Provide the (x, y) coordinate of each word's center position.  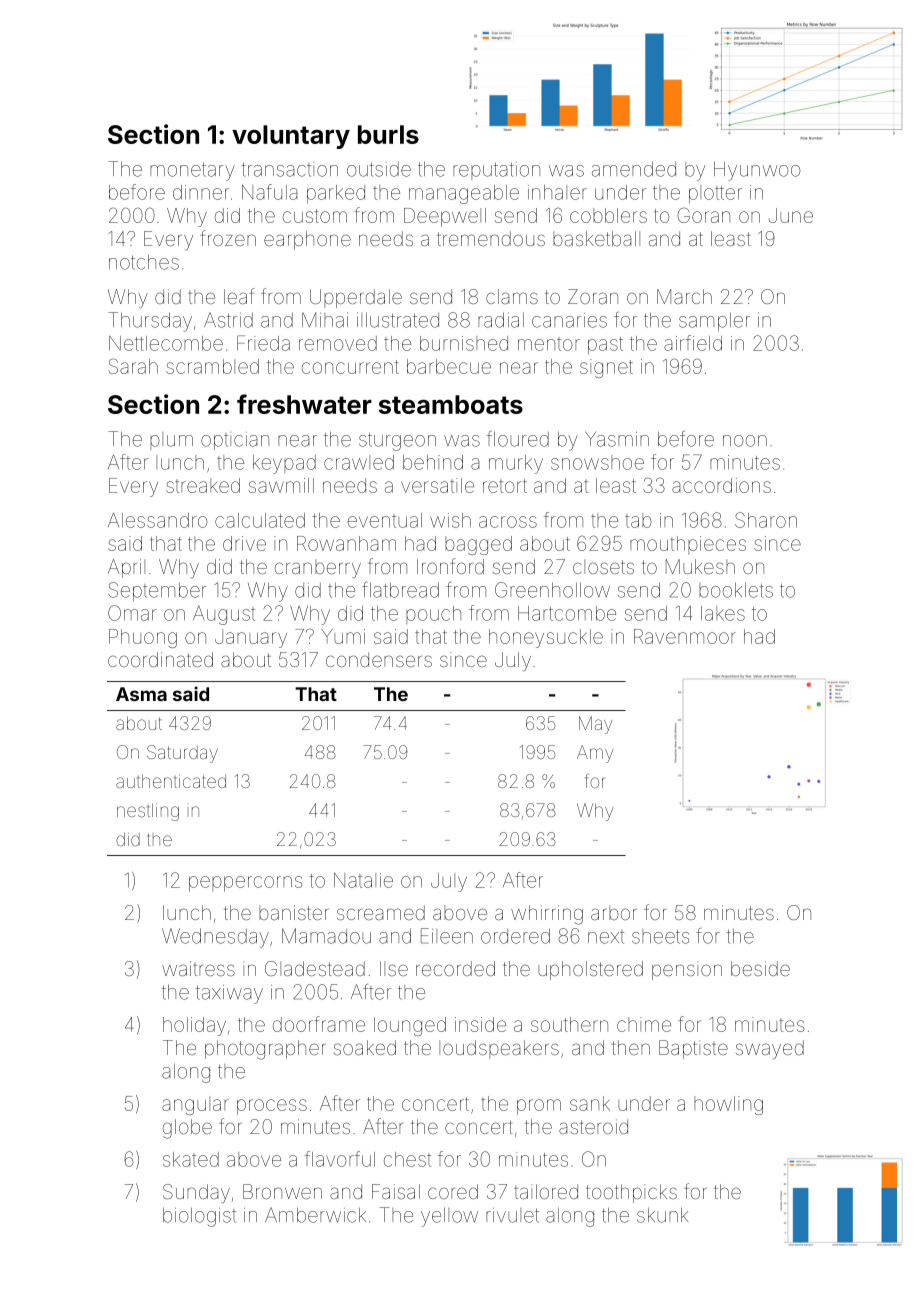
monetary (192, 172)
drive (244, 543)
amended (634, 169)
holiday (194, 1026)
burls (388, 134)
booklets (736, 590)
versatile (437, 485)
